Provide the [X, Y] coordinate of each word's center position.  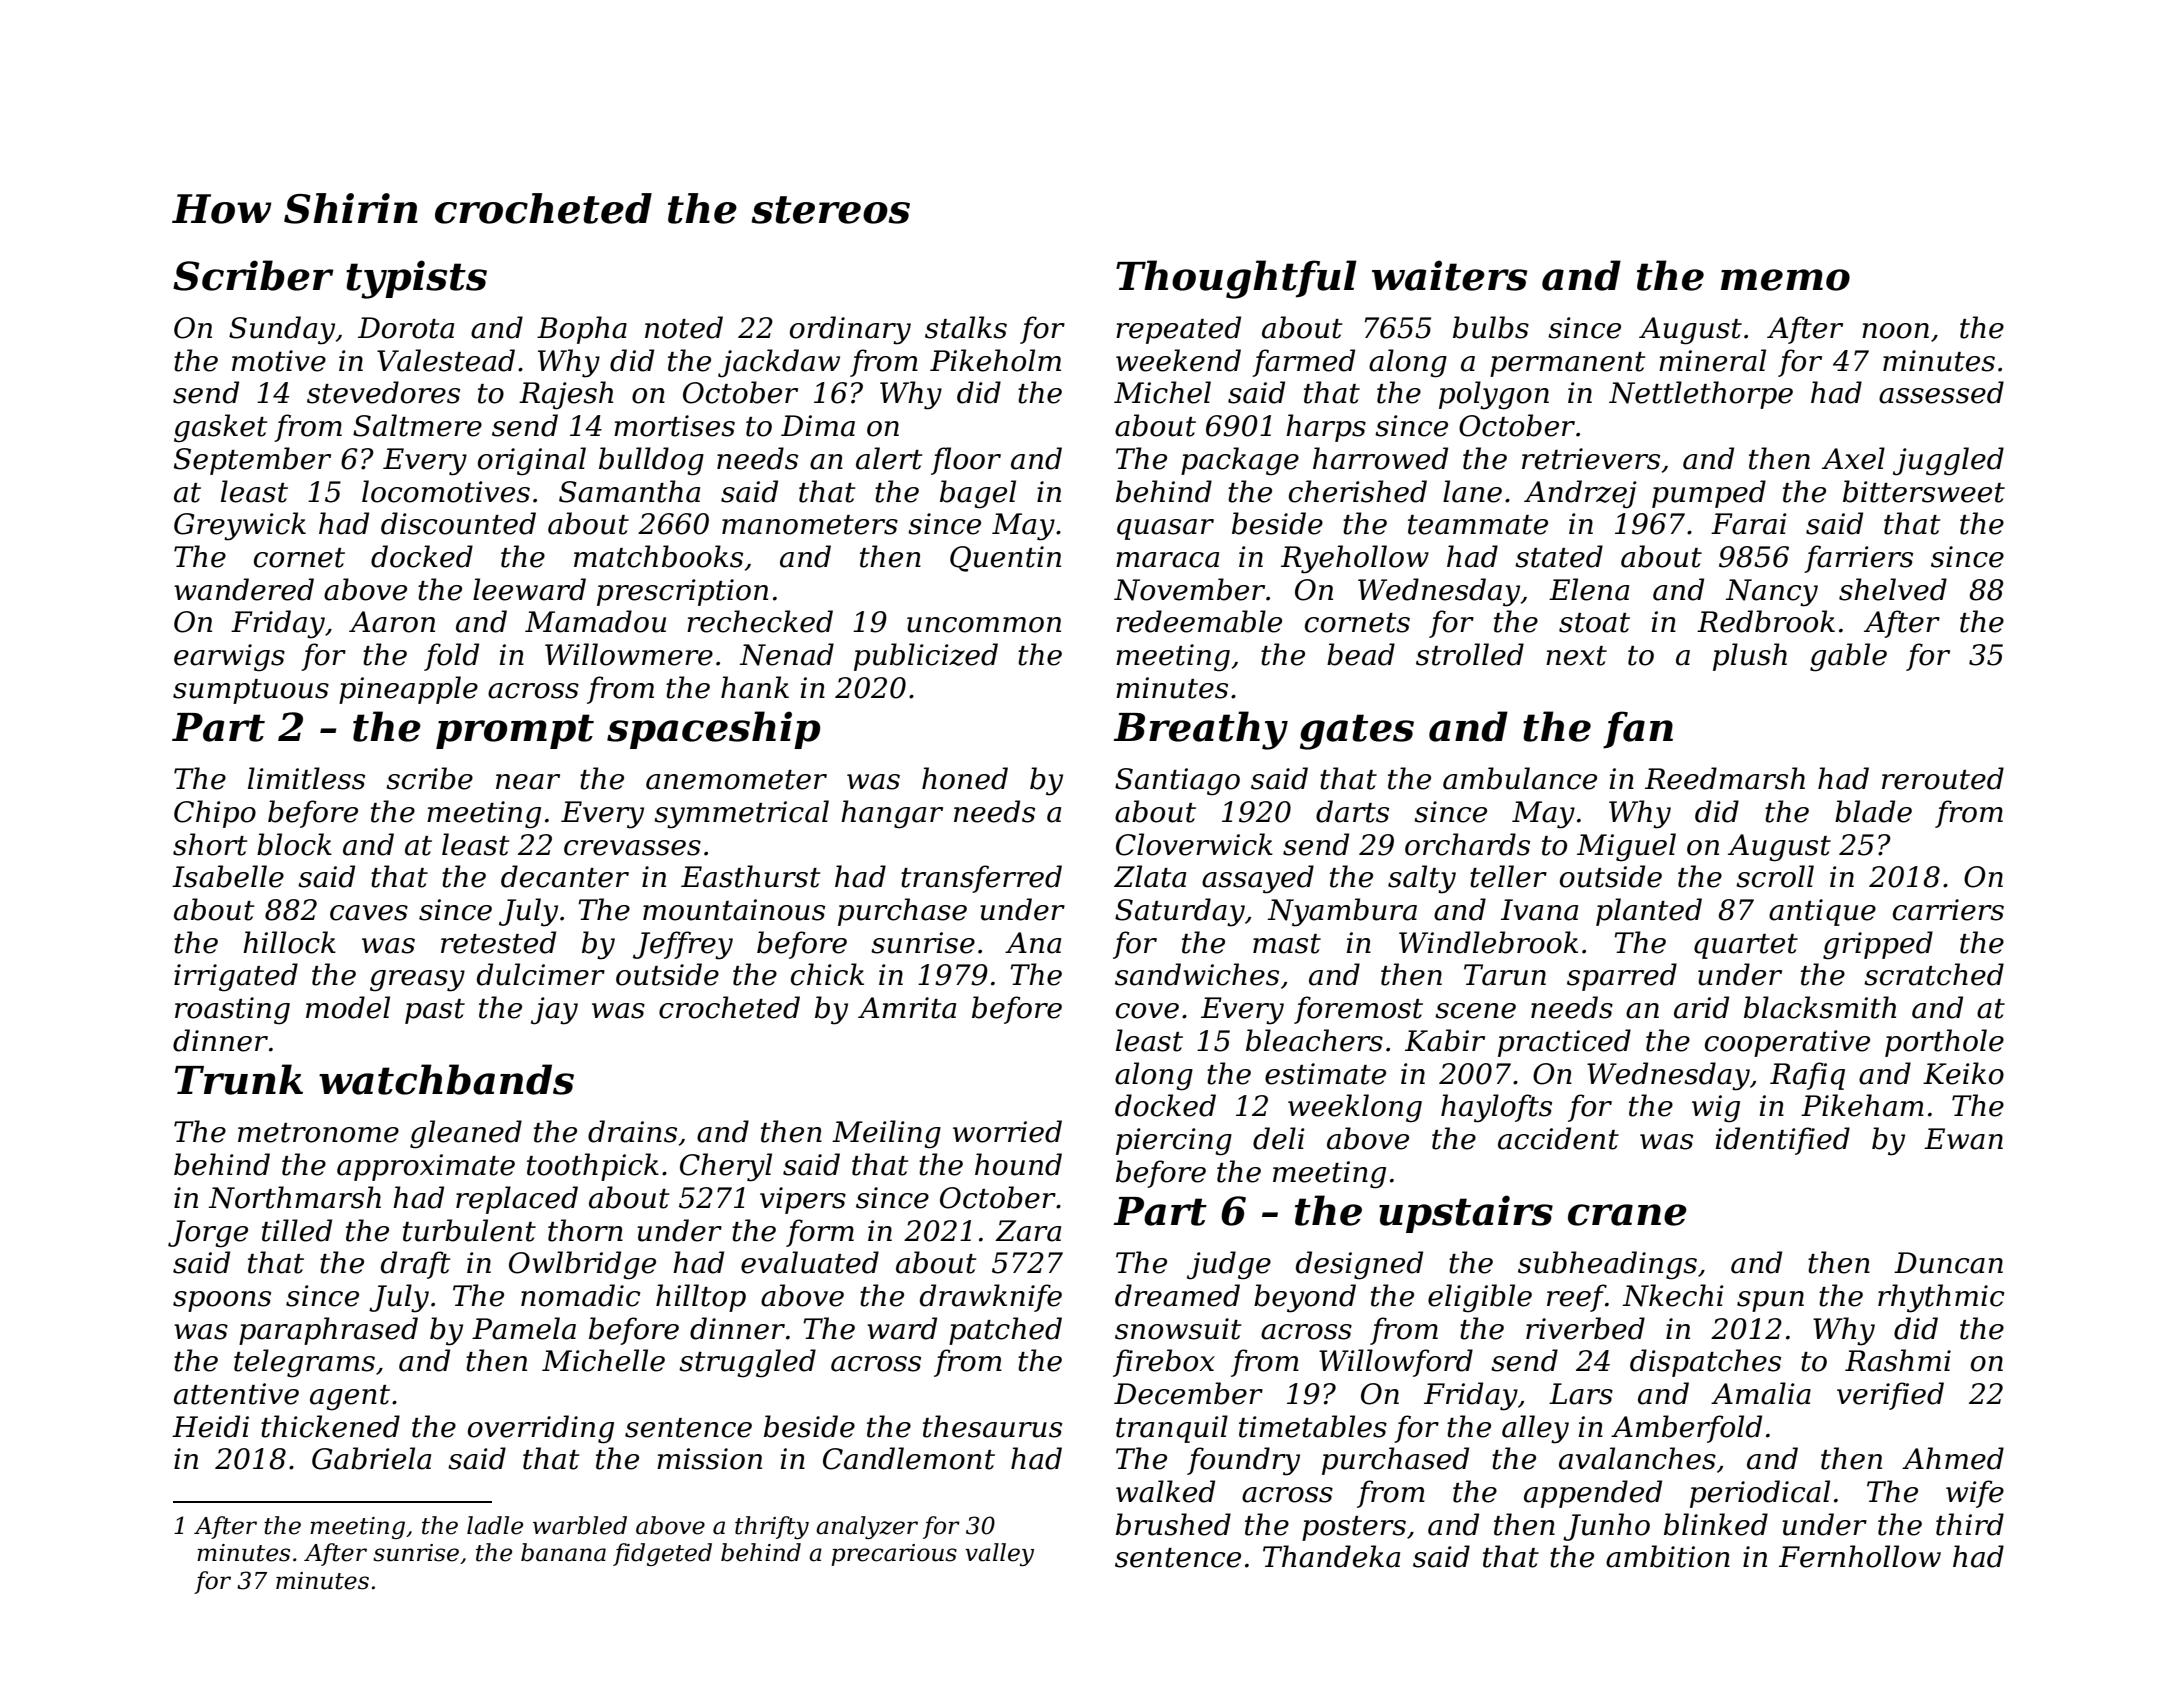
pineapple [408, 690]
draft [415, 1265]
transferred [981, 879]
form [820, 1233]
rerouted [1943, 778]
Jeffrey [683, 945]
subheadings [1607, 1265]
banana [563, 1552]
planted [1649, 912]
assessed [1941, 392]
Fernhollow [1860, 1556]
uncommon [984, 625]
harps [1326, 428]
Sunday [282, 330]
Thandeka [1331, 1556]
